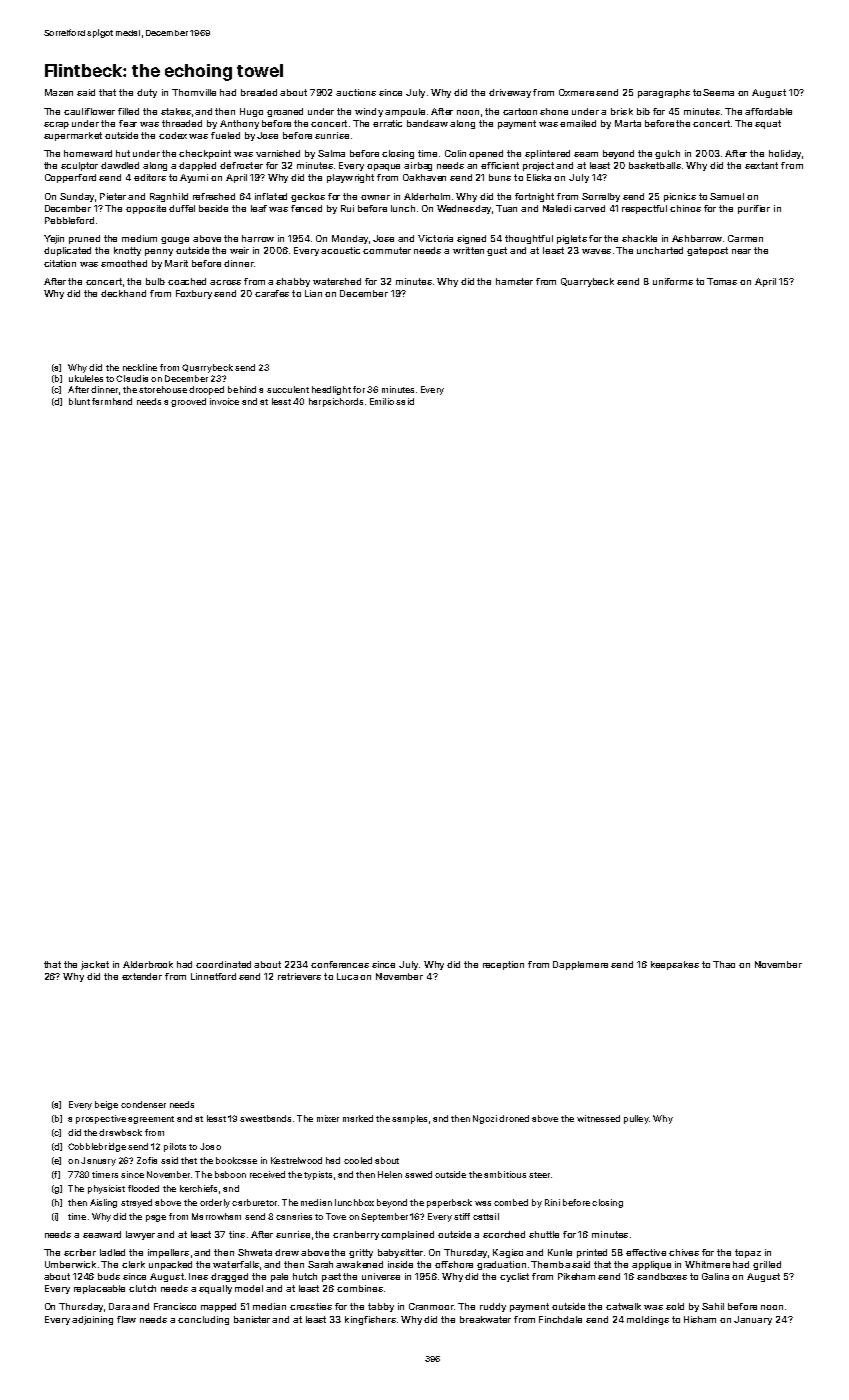 The height and width of the document is (1400, 849). What do you see at coordinates (224, 401) in the document?
I see `invoice` at bounding box center [224, 401].
